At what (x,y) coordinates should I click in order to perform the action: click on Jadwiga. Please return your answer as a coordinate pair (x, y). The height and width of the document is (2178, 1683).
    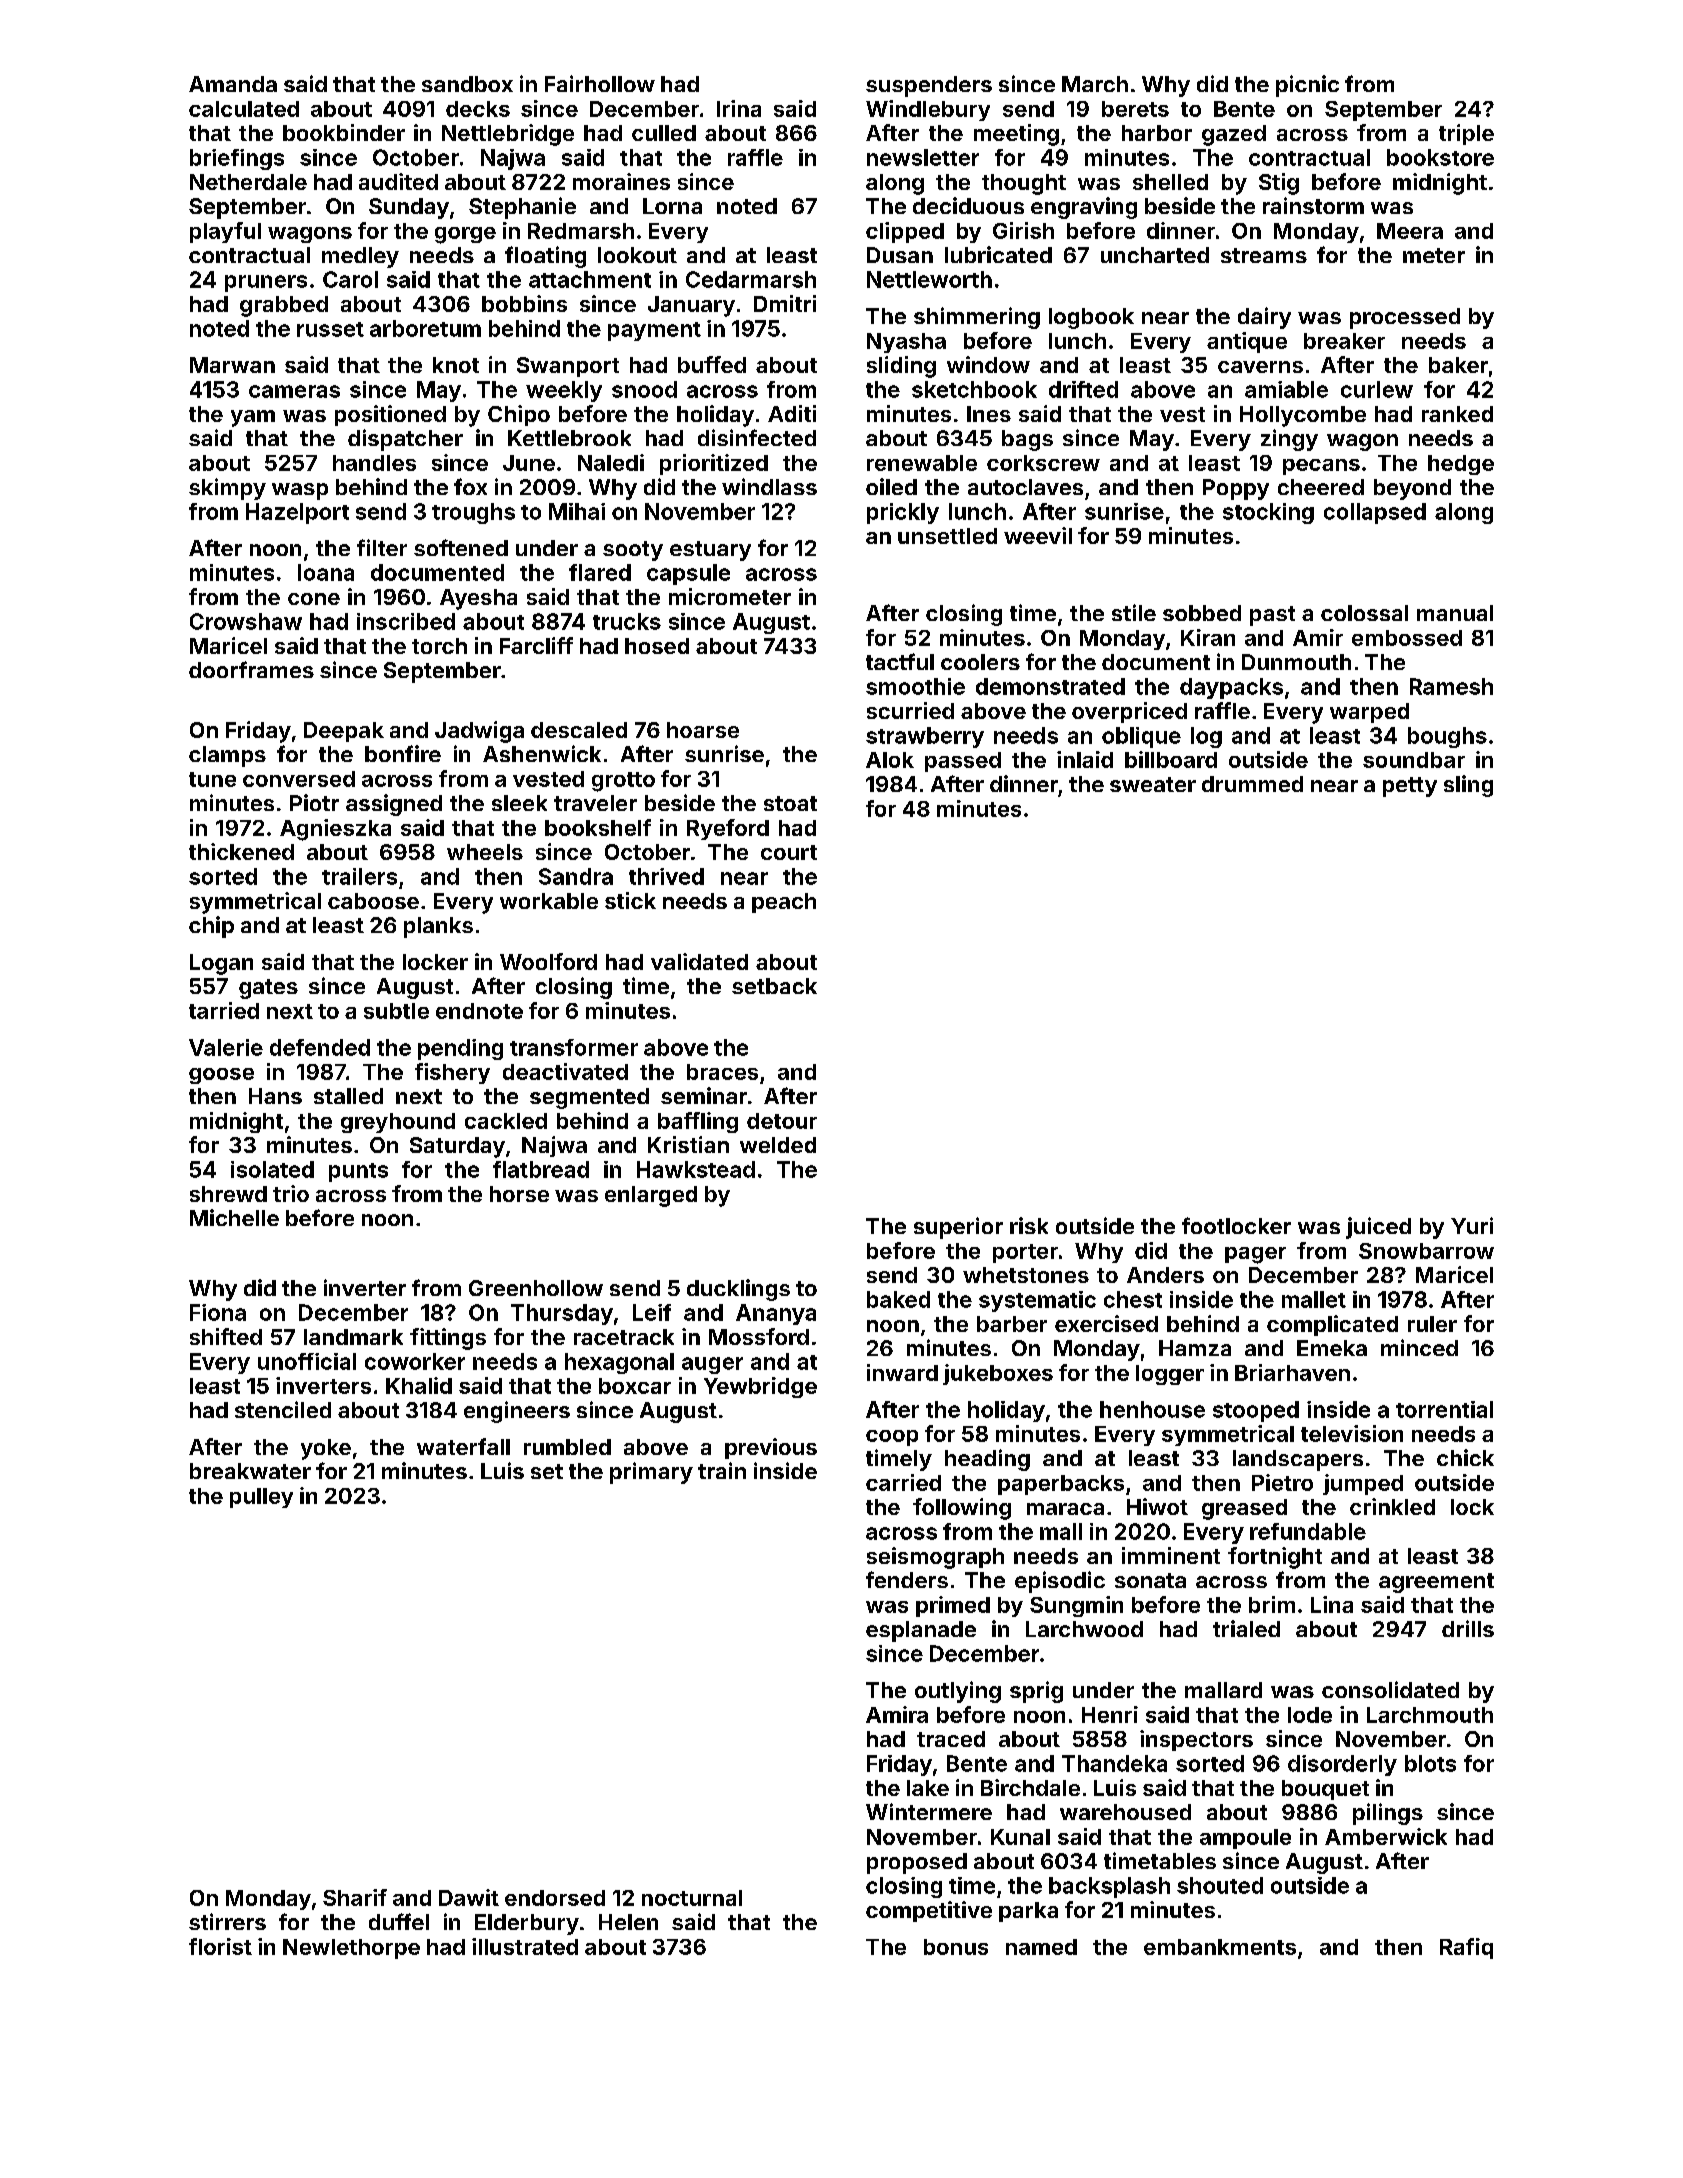
    Looking at the image, I should click on (479, 732).
